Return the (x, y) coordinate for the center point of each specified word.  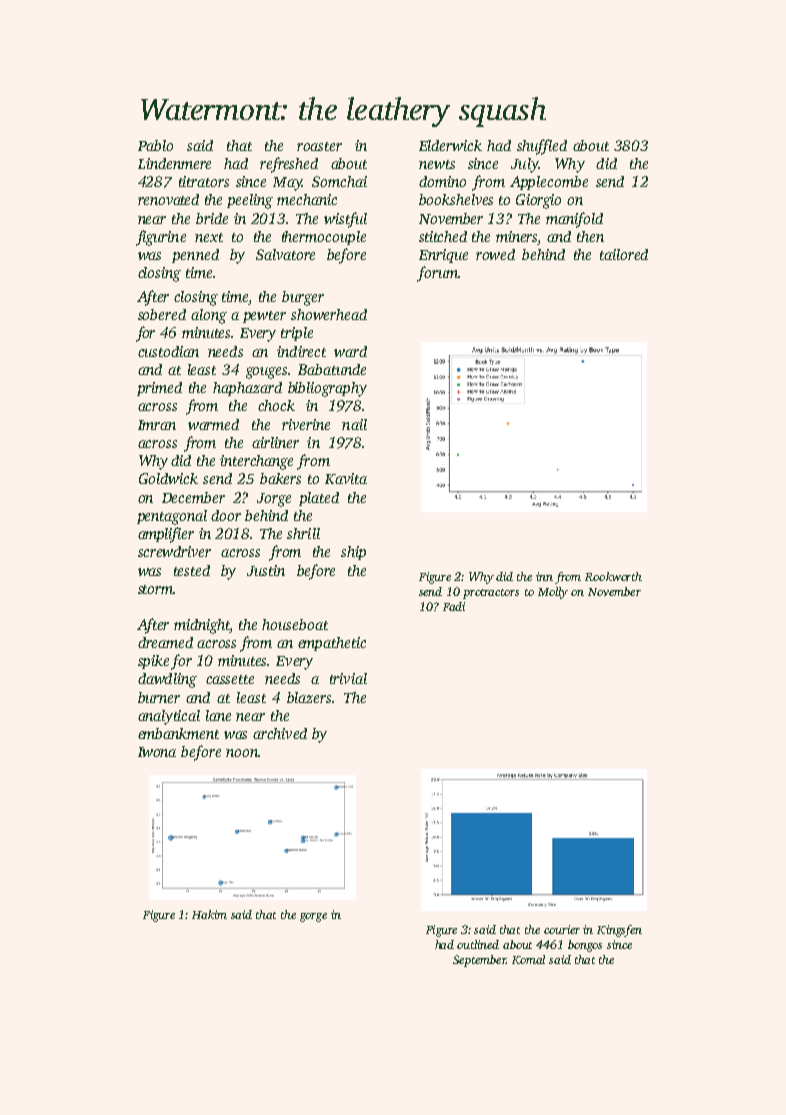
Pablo (155, 145)
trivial (348, 678)
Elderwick (450, 145)
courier (562, 929)
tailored (624, 254)
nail (354, 424)
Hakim (209, 914)
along (209, 316)
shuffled (542, 147)
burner (159, 697)
